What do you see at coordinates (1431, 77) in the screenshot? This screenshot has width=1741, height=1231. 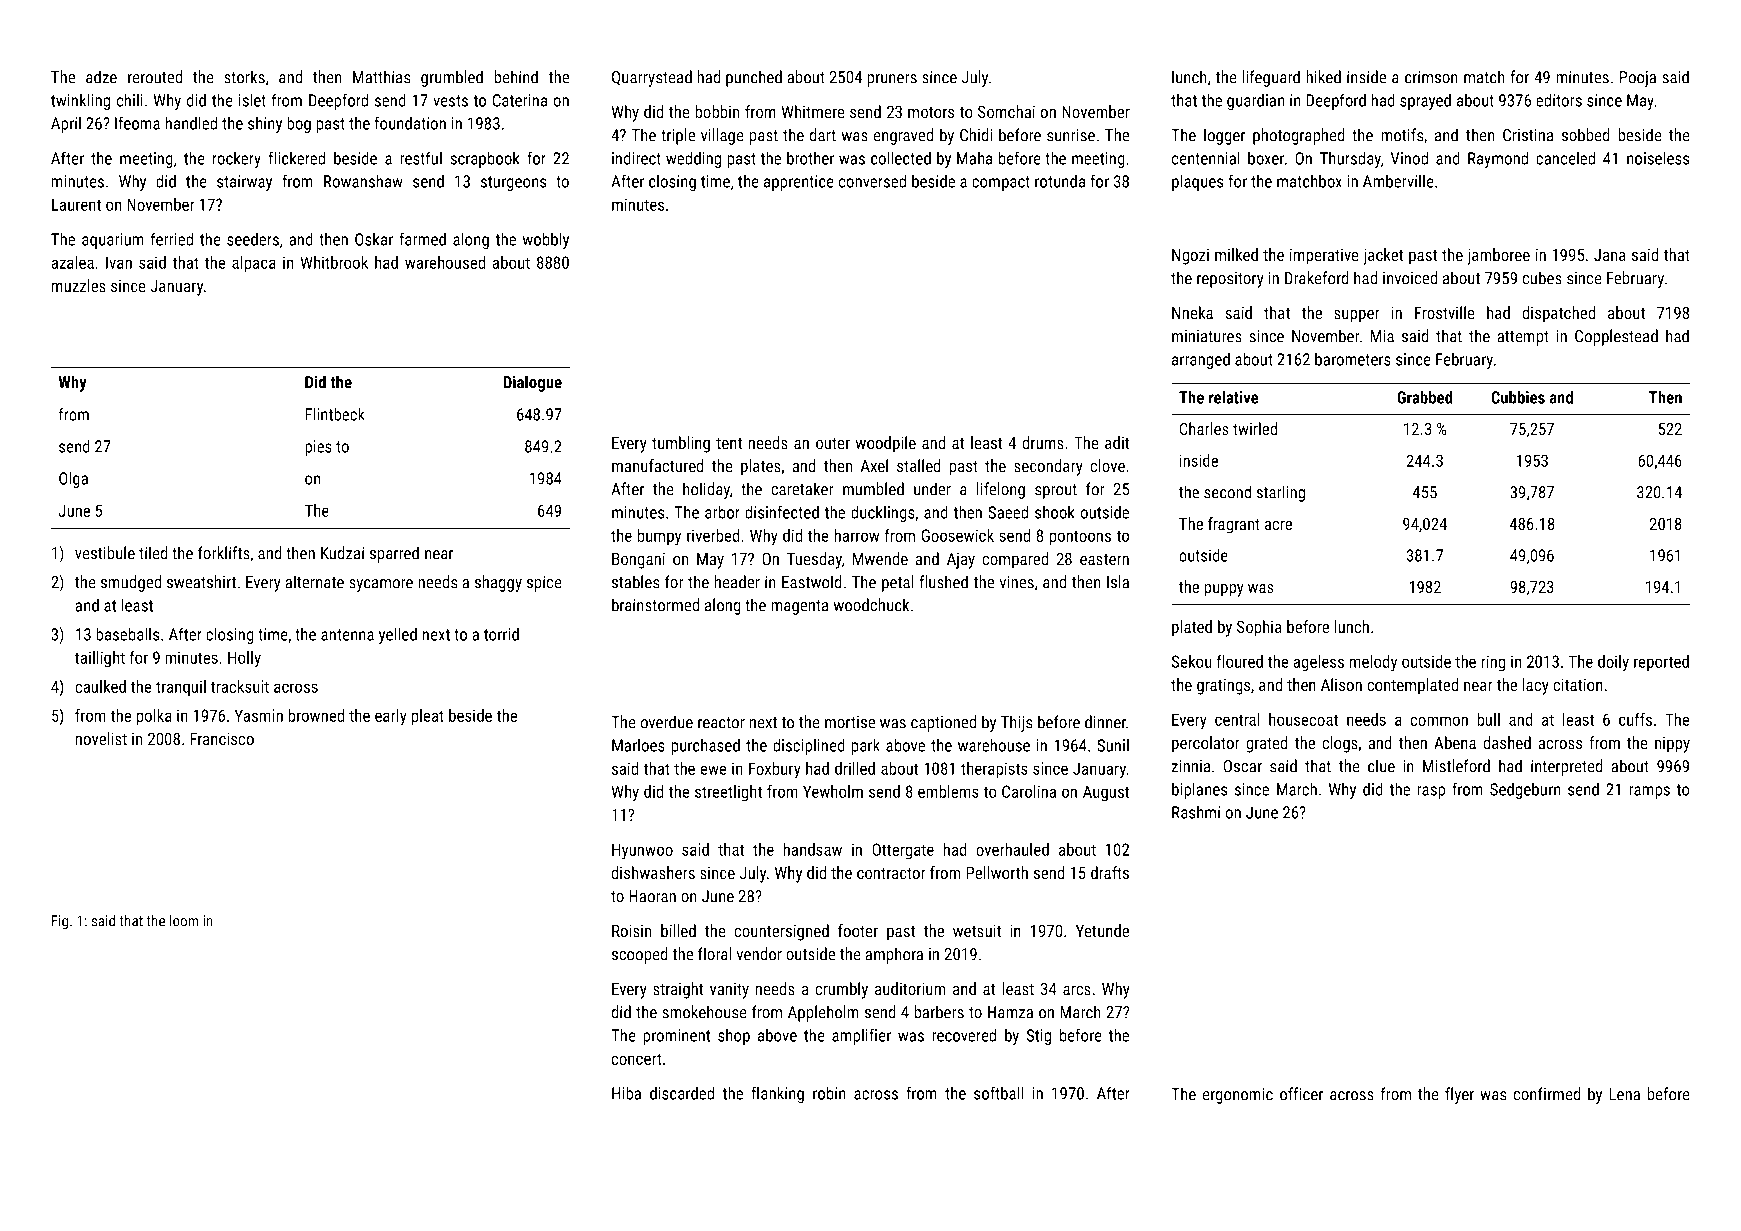 I see `crimson` at bounding box center [1431, 77].
